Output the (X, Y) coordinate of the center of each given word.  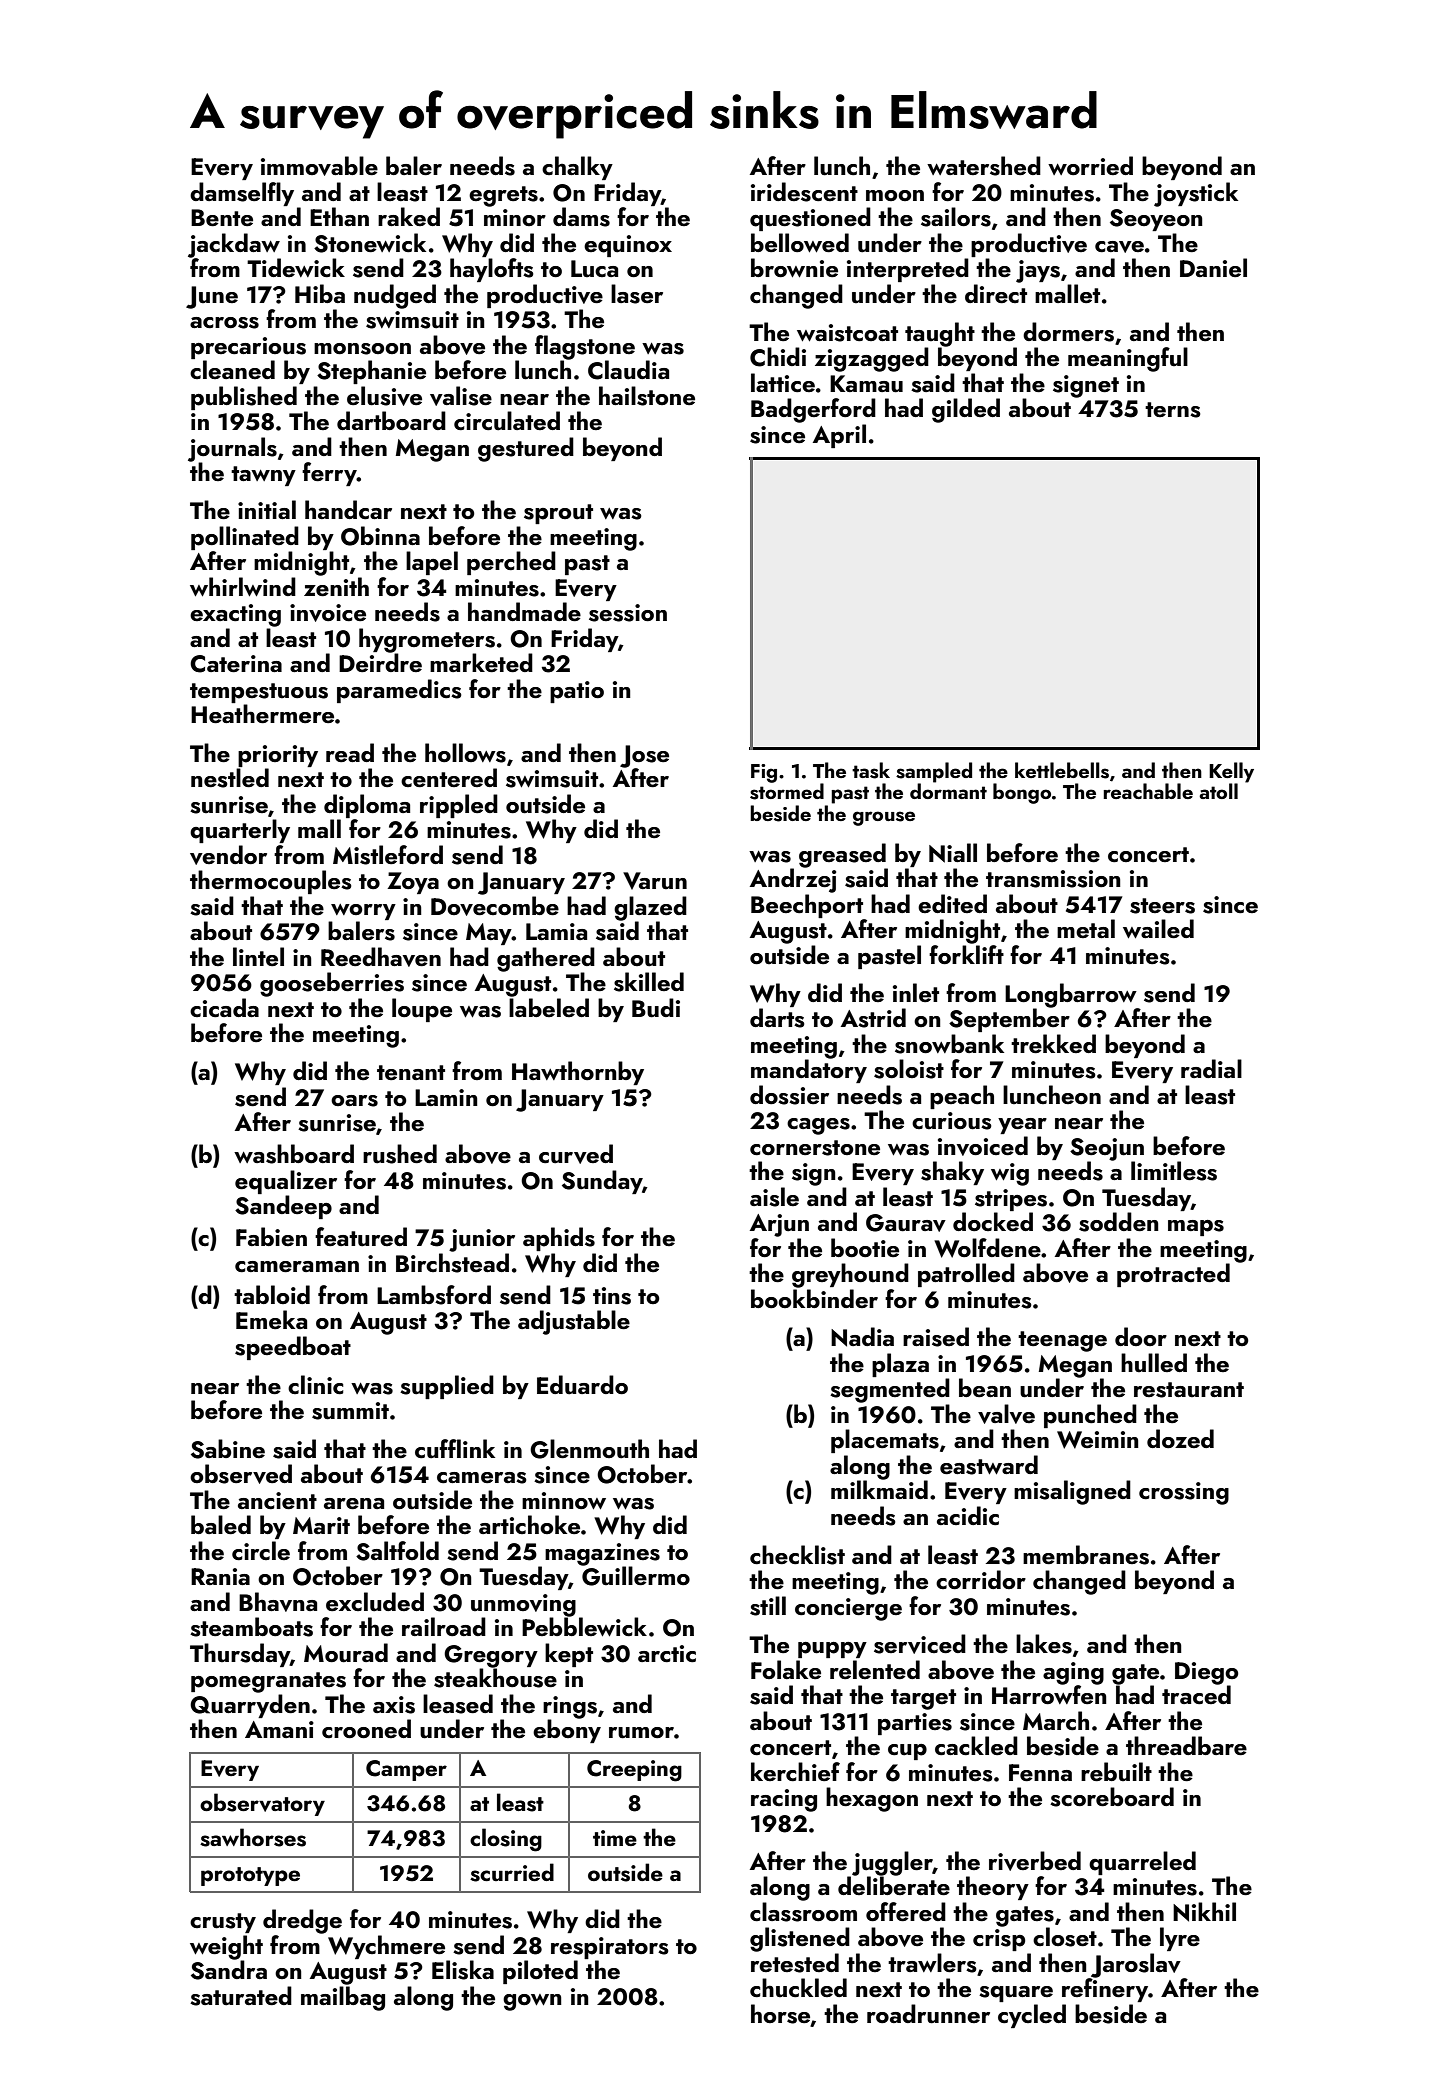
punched (1090, 1416)
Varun (655, 881)
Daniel (1213, 267)
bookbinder (814, 1298)
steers (1162, 906)
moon (895, 195)
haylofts (492, 270)
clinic (316, 1384)
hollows (465, 753)
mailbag (343, 1998)
